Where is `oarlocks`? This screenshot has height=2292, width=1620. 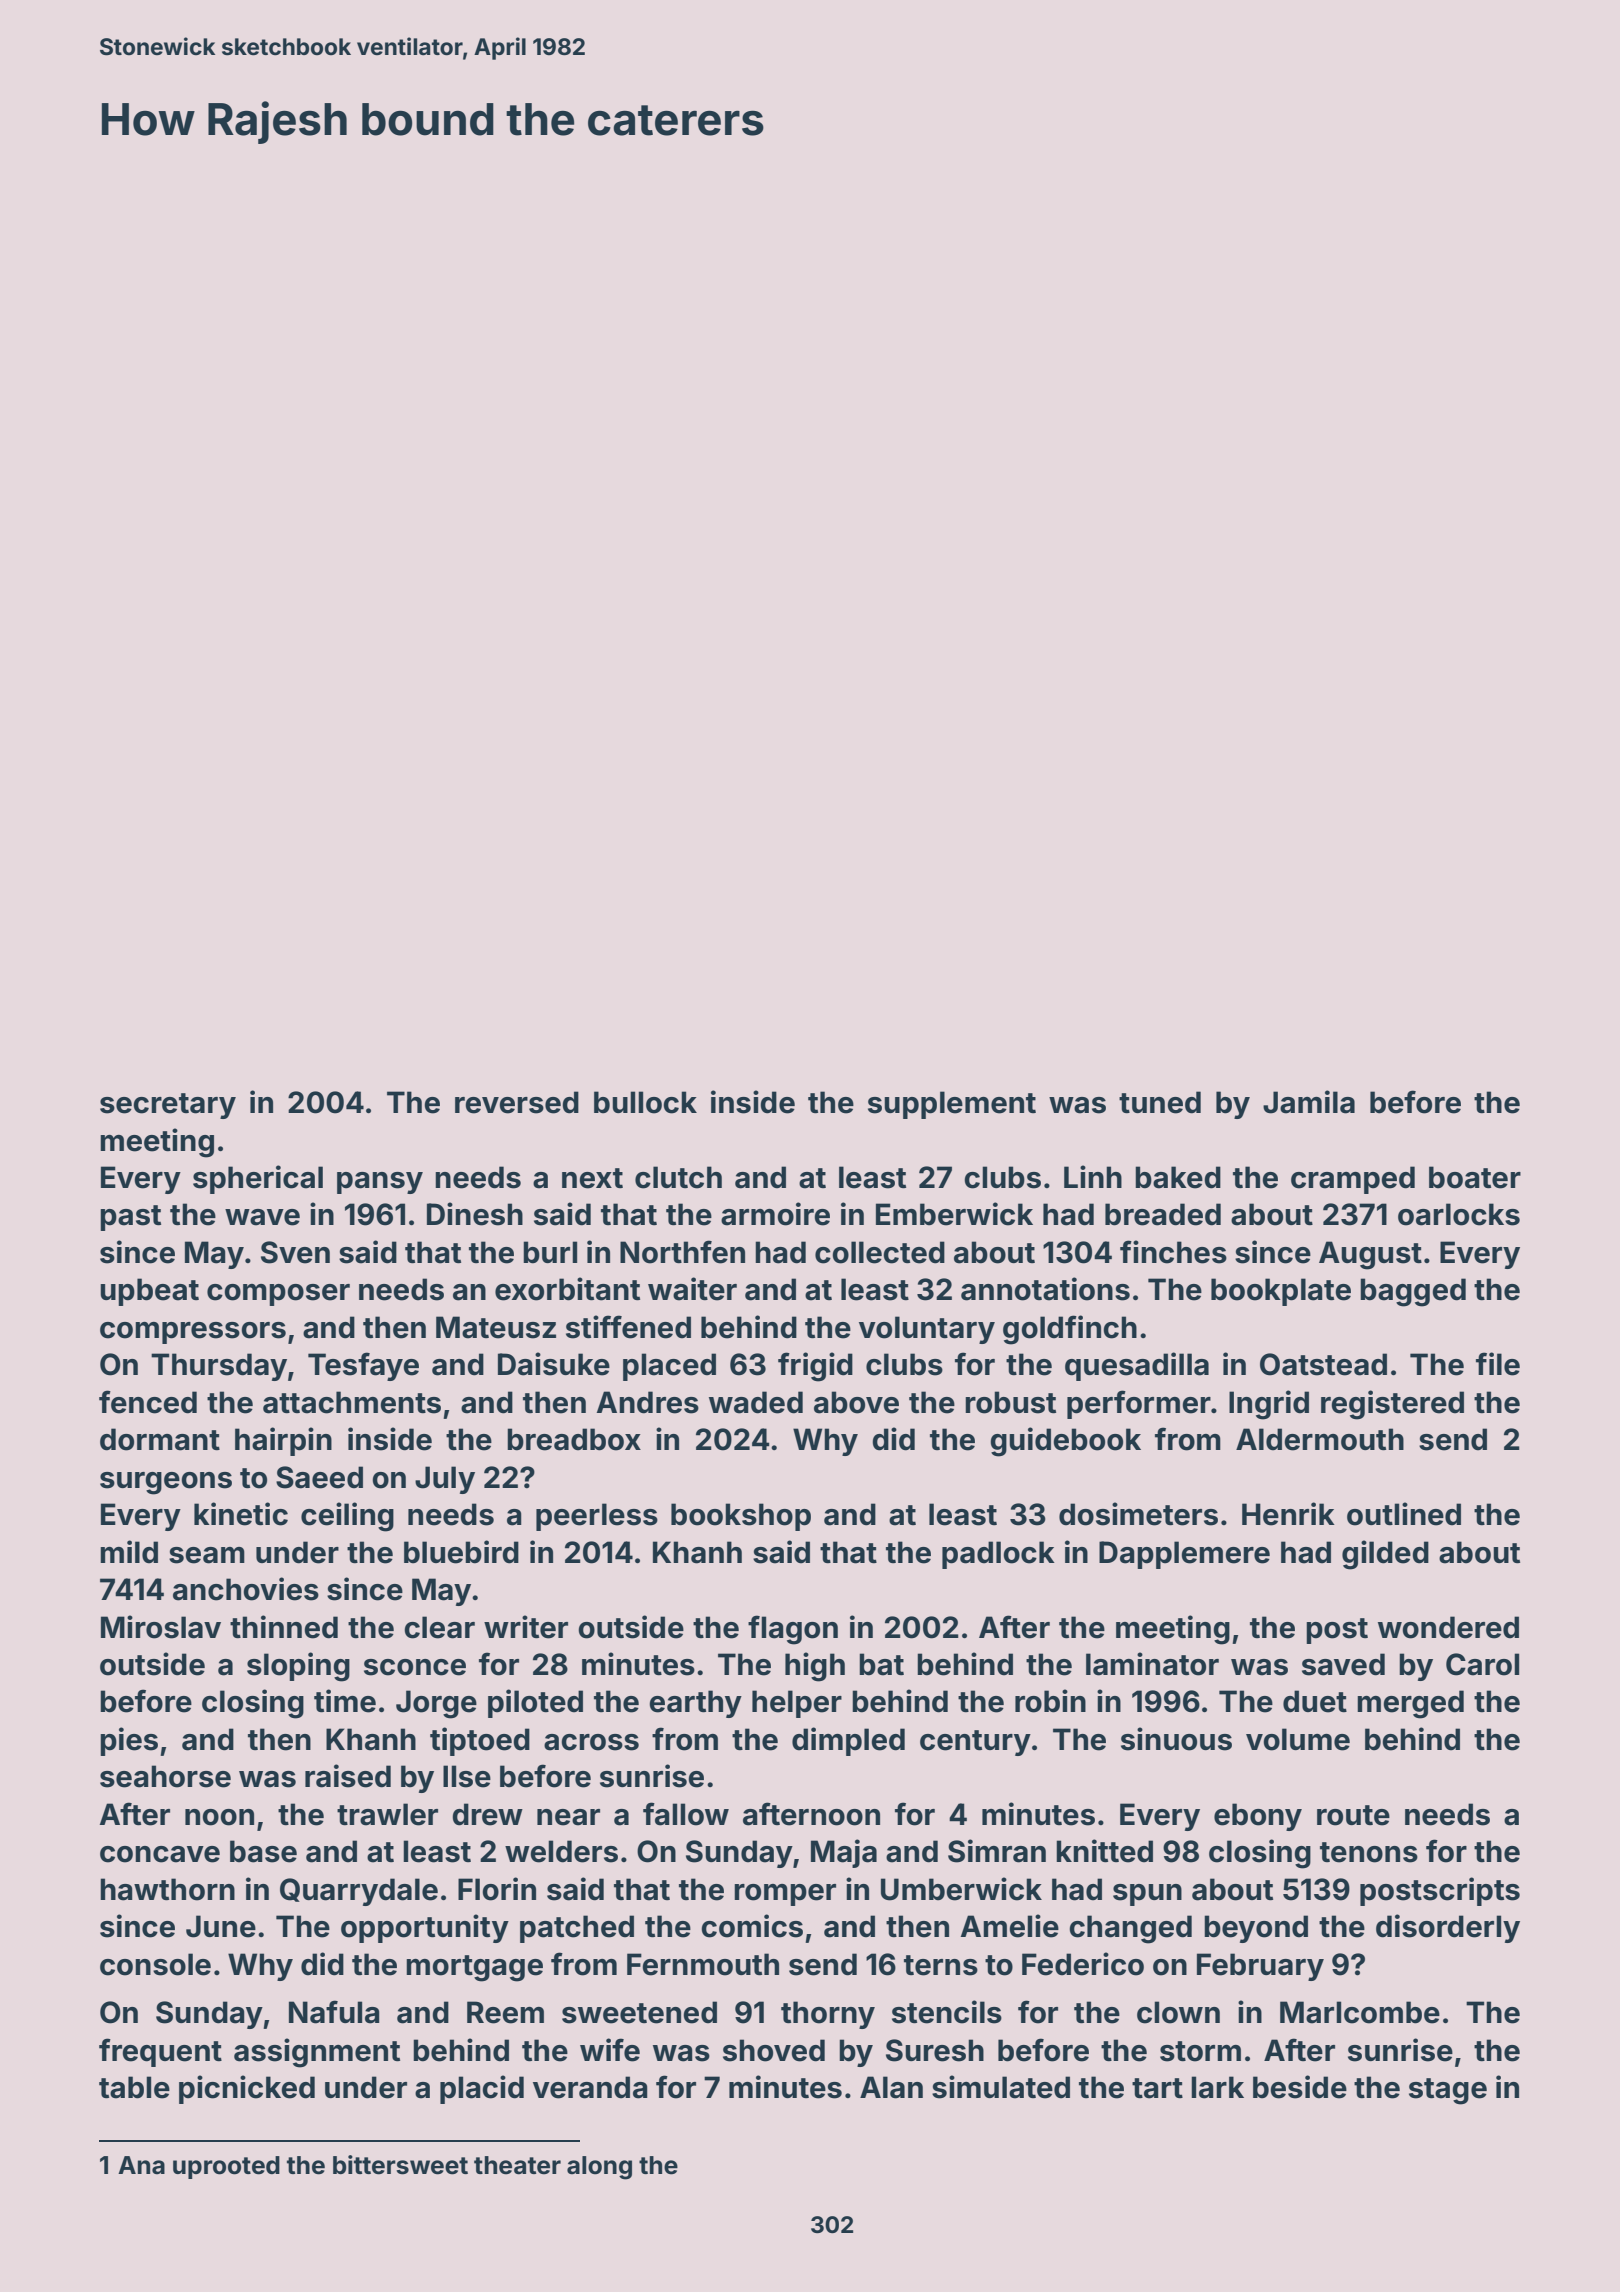
oarlocks is located at coordinates (1459, 1214).
